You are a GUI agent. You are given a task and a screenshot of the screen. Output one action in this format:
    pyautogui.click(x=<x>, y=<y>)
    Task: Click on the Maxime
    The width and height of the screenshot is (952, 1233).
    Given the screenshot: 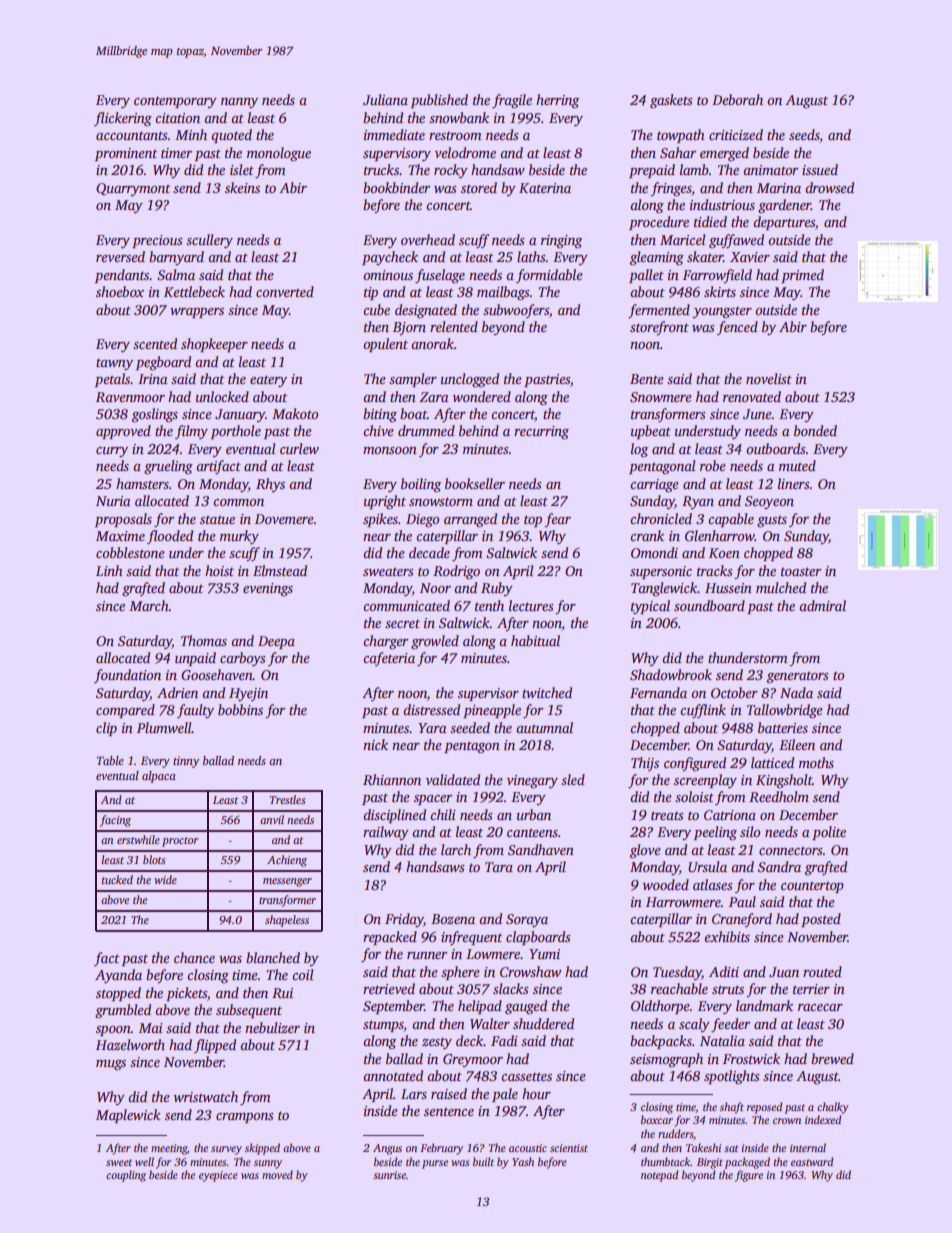 What is the action you would take?
    pyautogui.click(x=120, y=536)
